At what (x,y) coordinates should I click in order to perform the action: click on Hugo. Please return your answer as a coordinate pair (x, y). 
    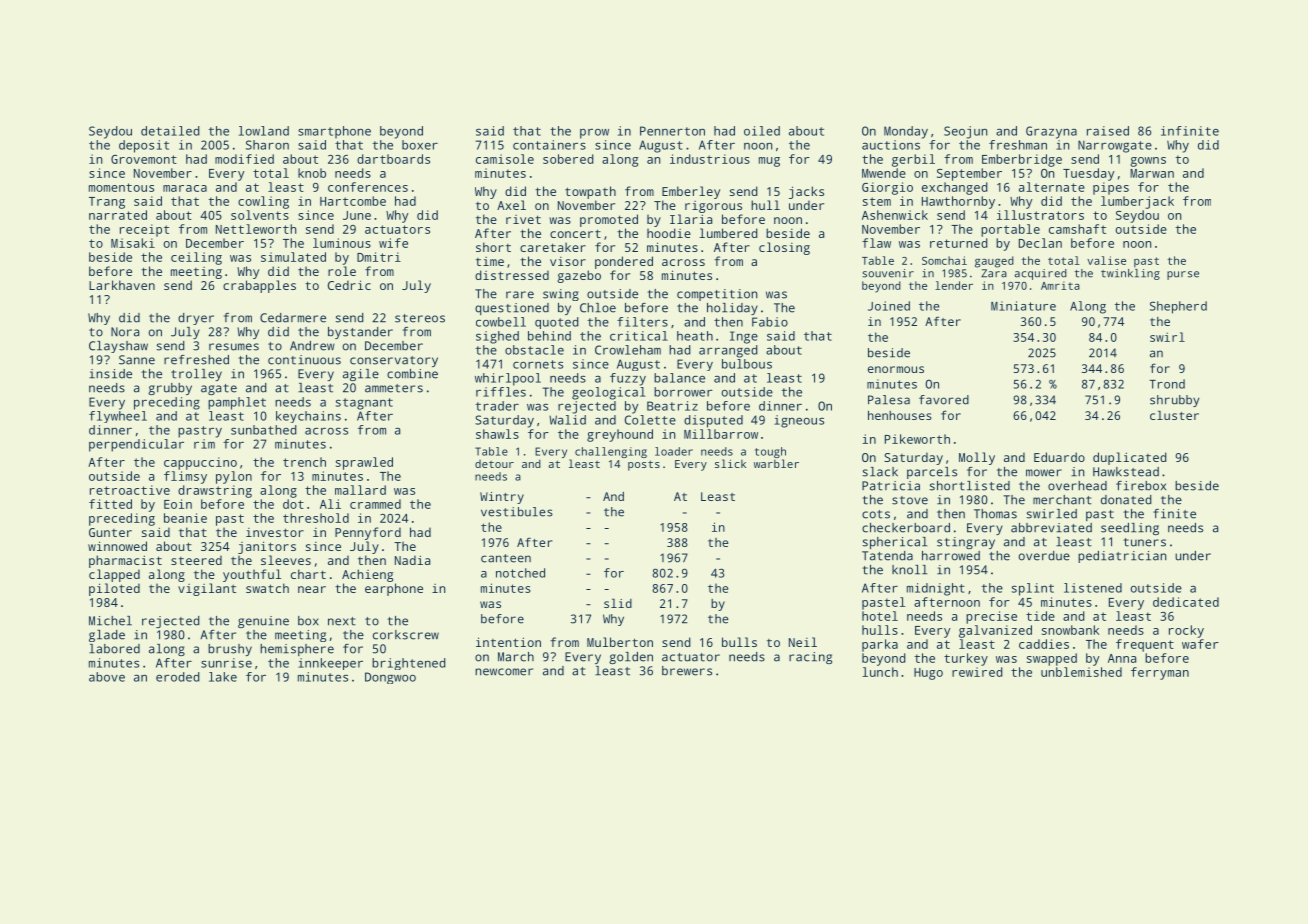
    Looking at the image, I should click on (928, 674).
